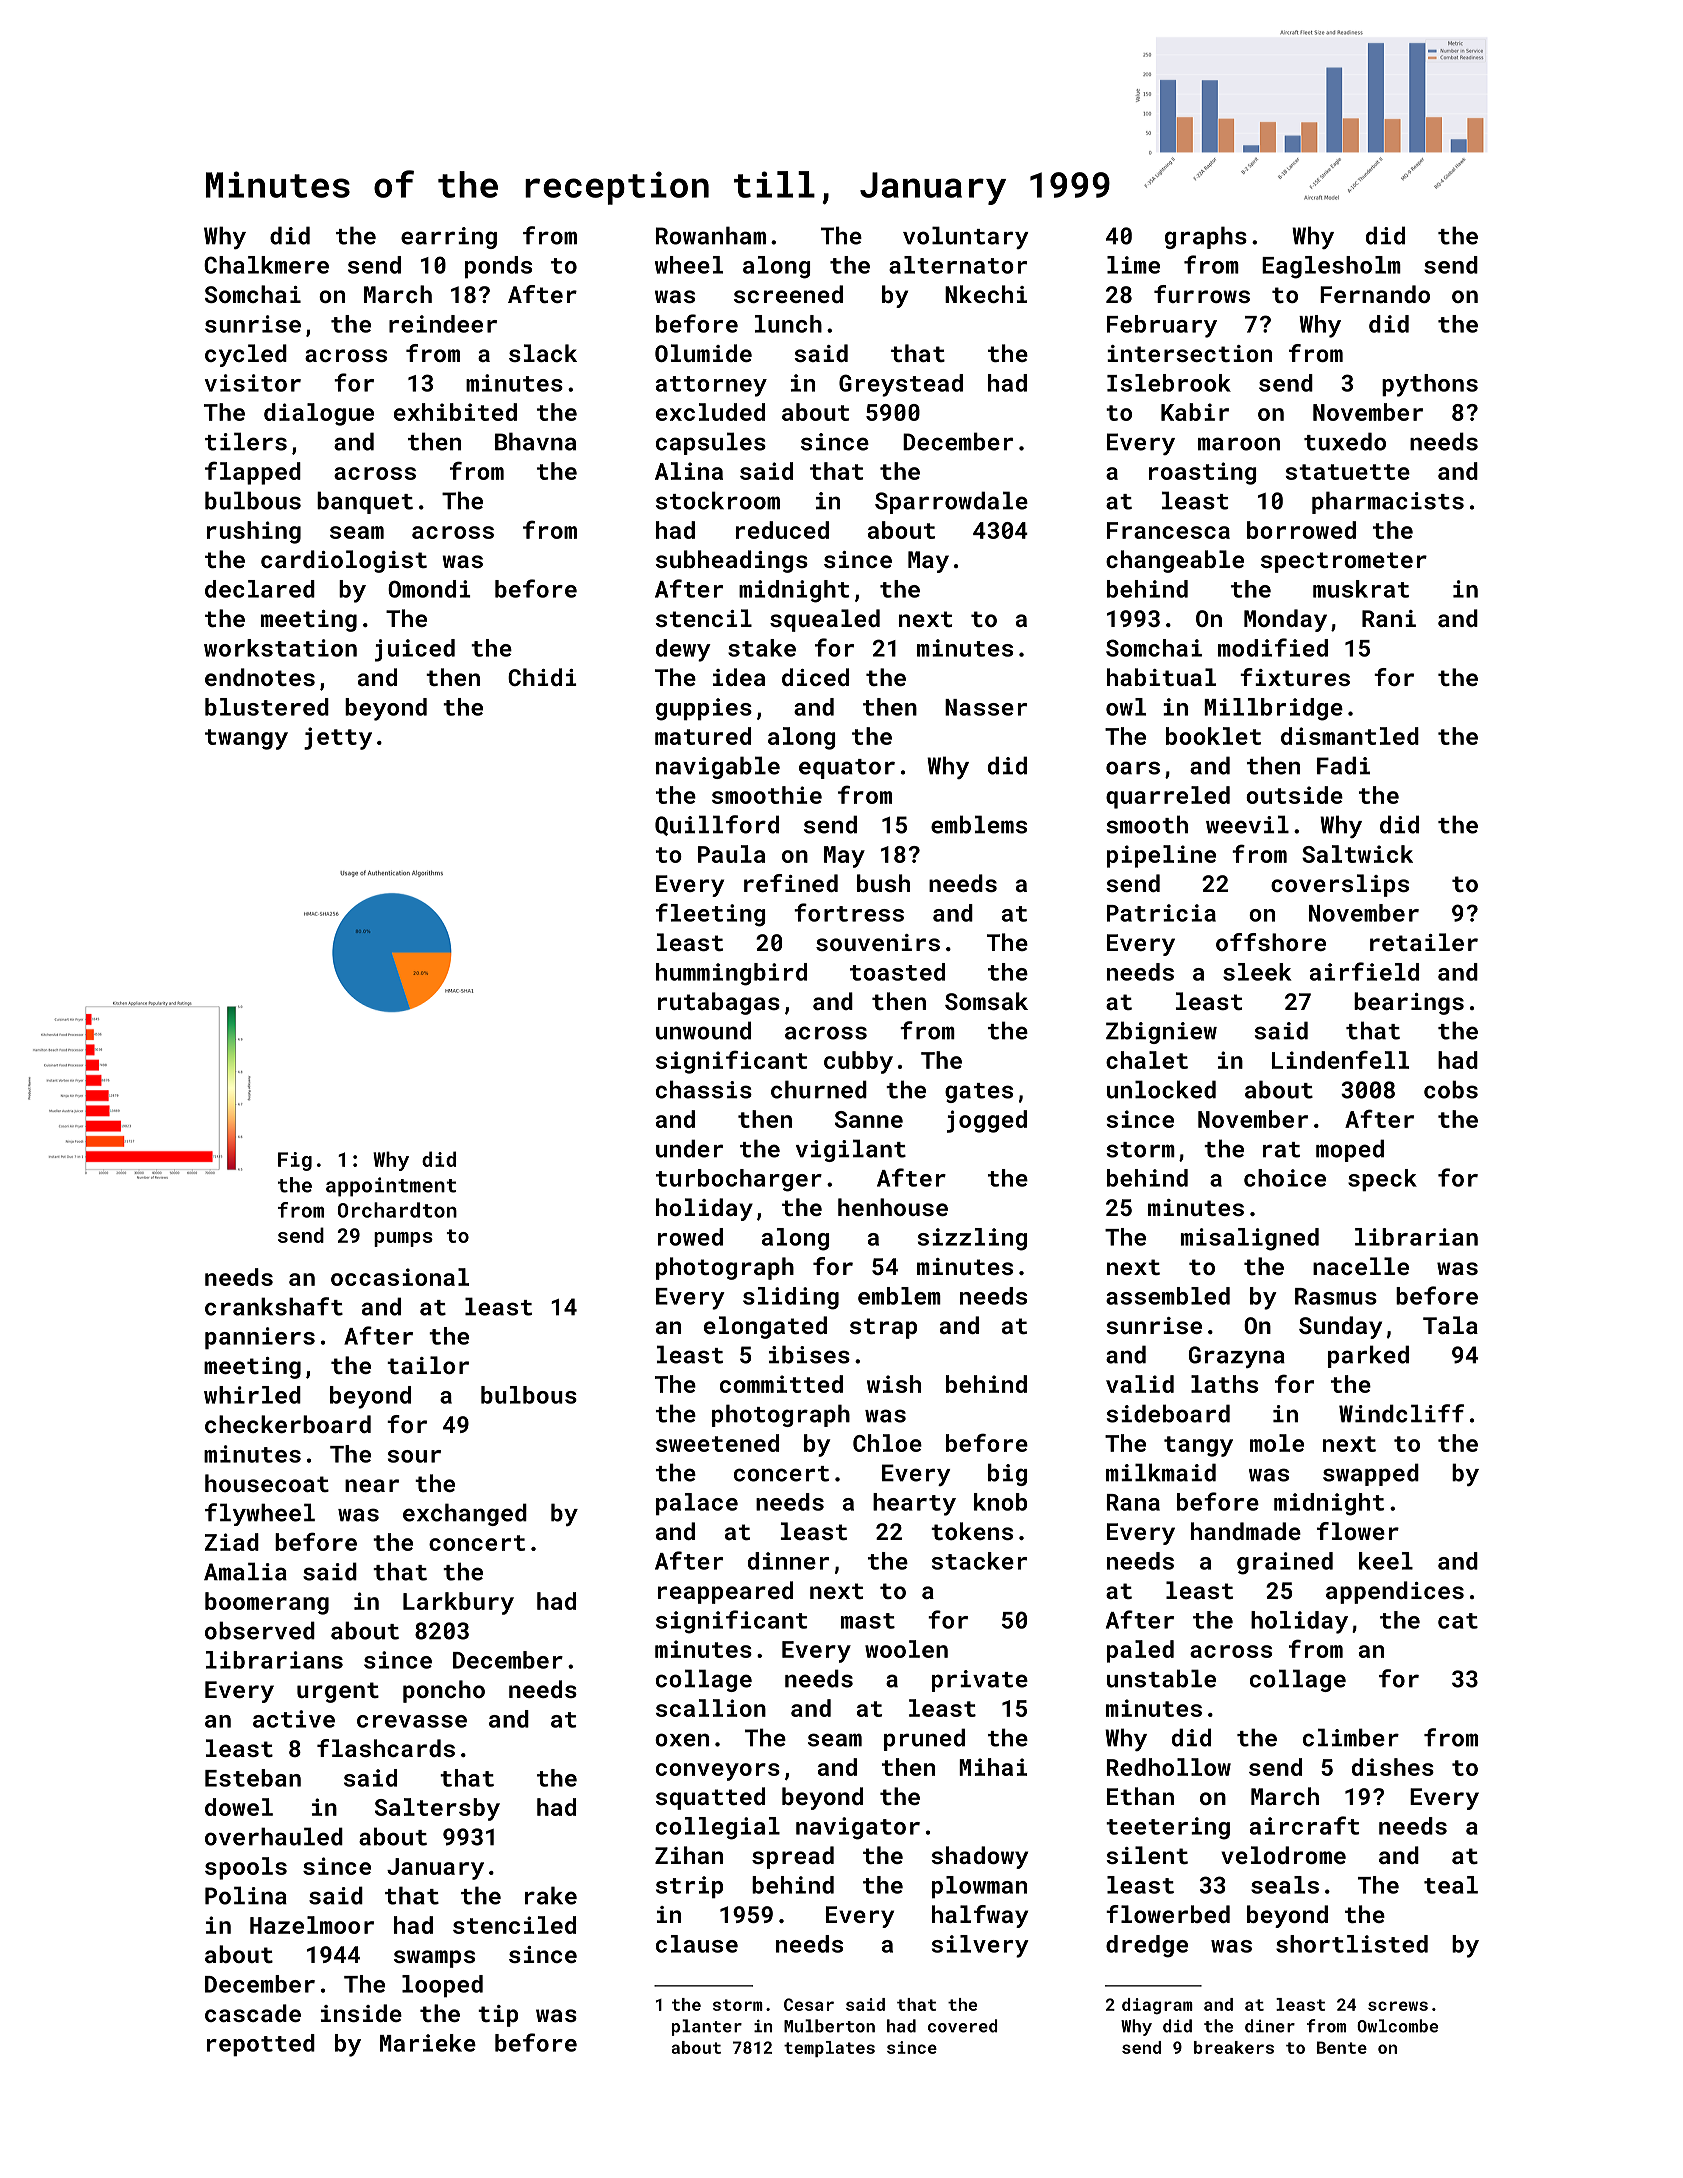 The height and width of the screenshot is (2178, 1683). I want to click on cobs, so click(1451, 1089).
